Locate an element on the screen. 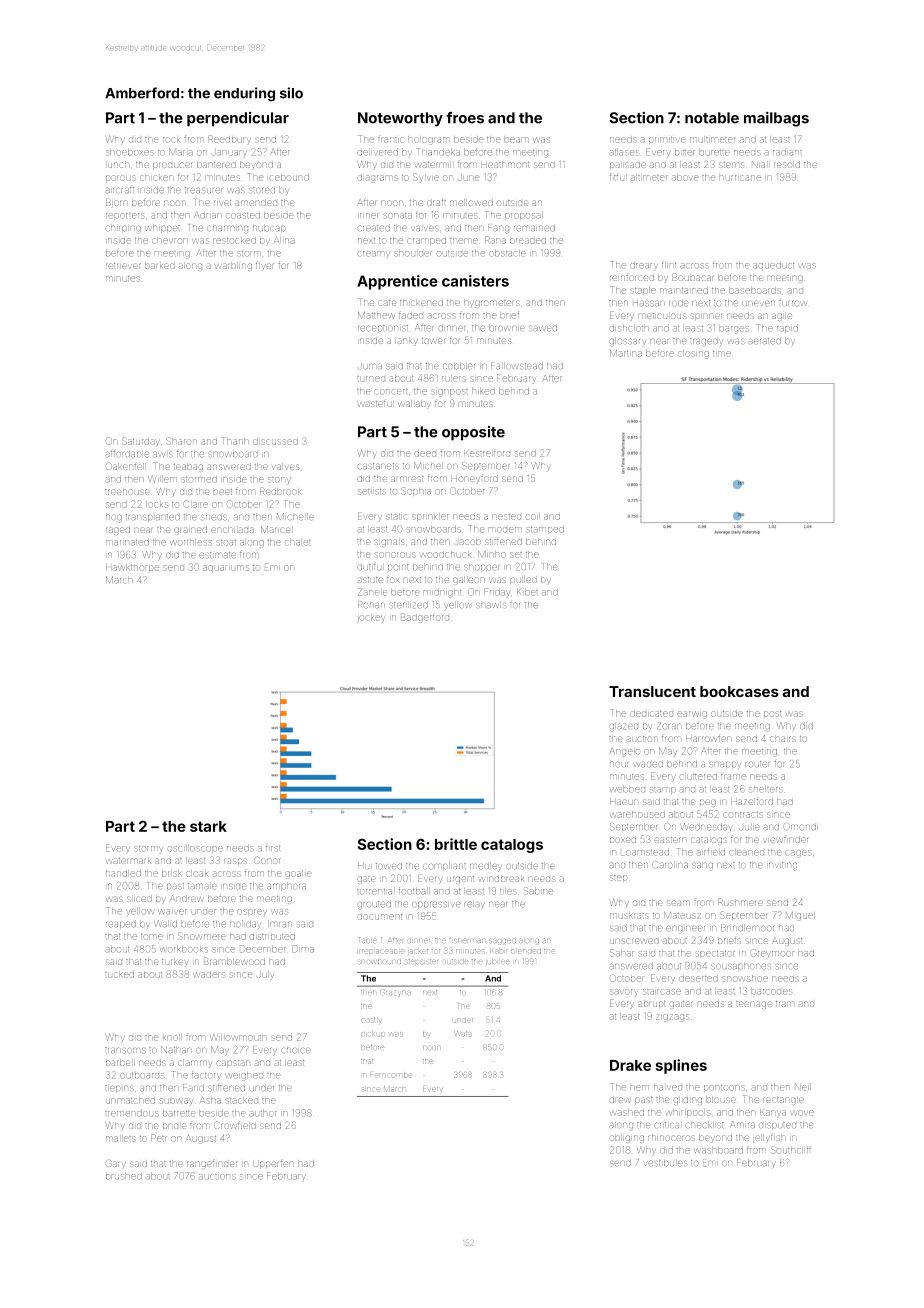  aqueduct is located at coordinates (773, 266).
